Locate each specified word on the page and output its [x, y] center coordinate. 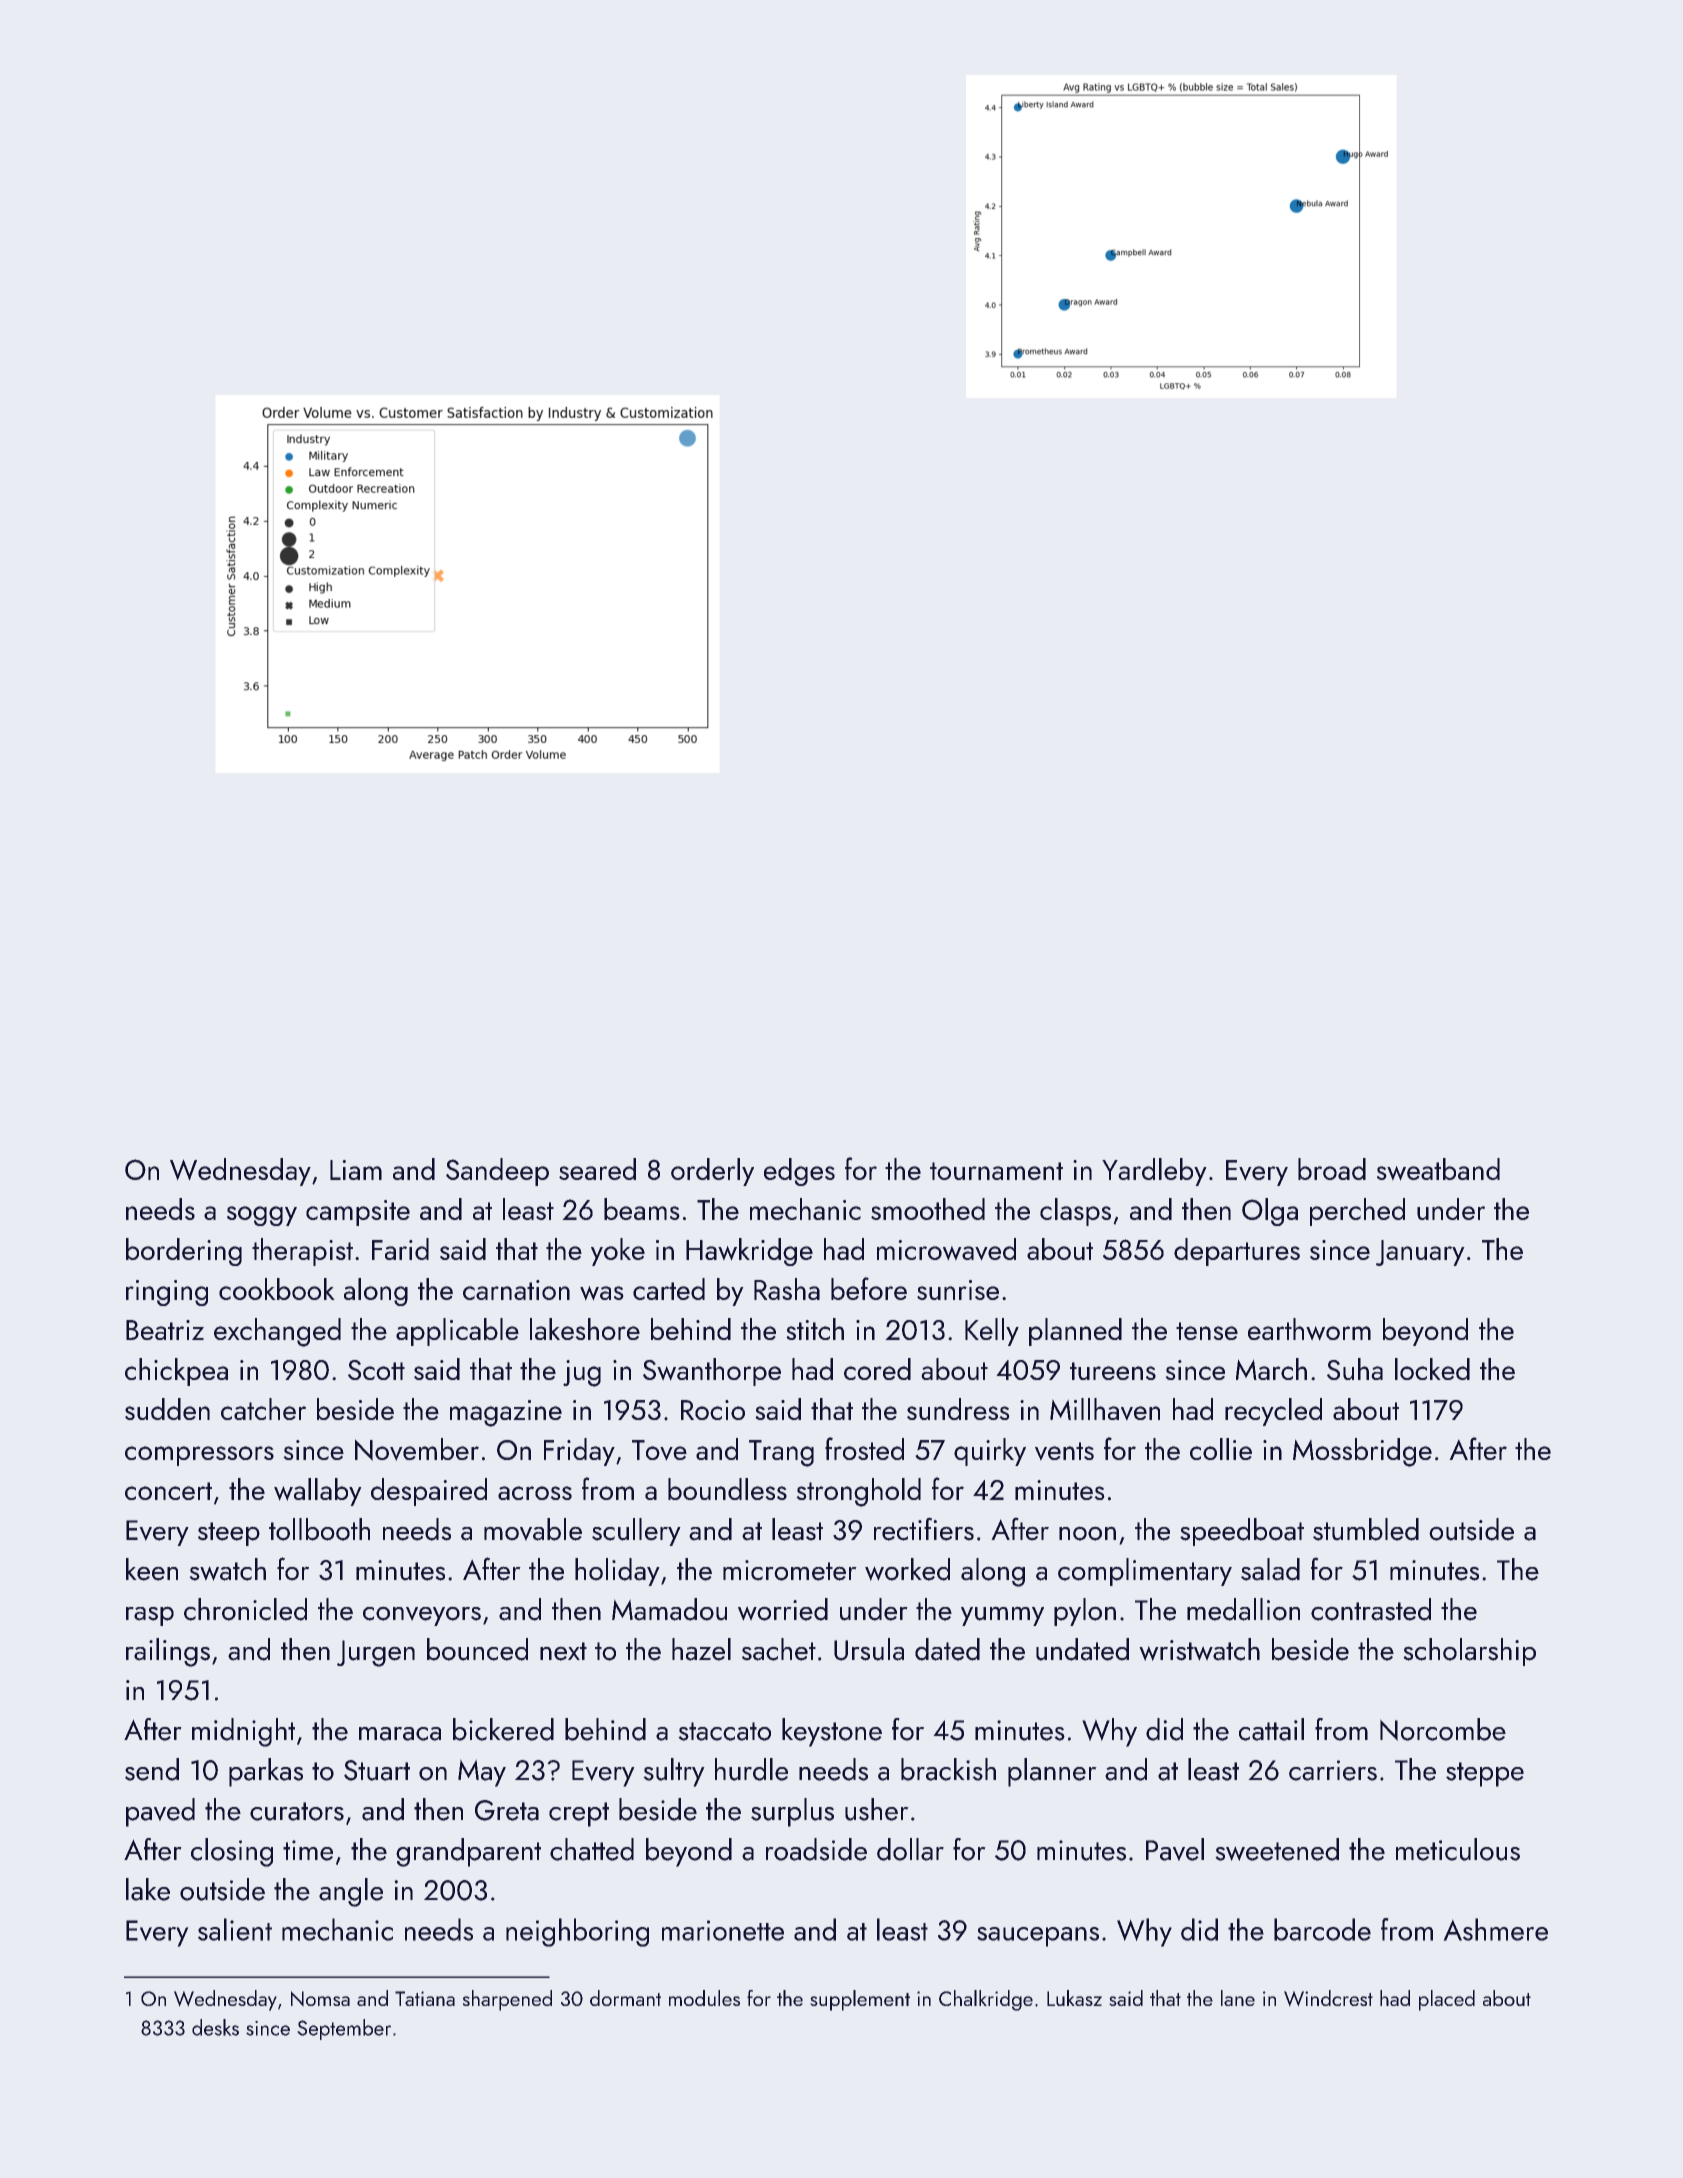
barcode [1322, 1929]
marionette [723, 1930]
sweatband [1438, 1169]
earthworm [1309, 1329]
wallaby [317, 1492]
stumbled [1366, 1529]
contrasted [1371, 1609]
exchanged [277, 1332]
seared [597, 1169]
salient [235, 1929]
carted [669, 1289]
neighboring [577, 1932]
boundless [727, 1489]
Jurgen [376, 1653]
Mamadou [669, 1609]
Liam [356, 1170]
